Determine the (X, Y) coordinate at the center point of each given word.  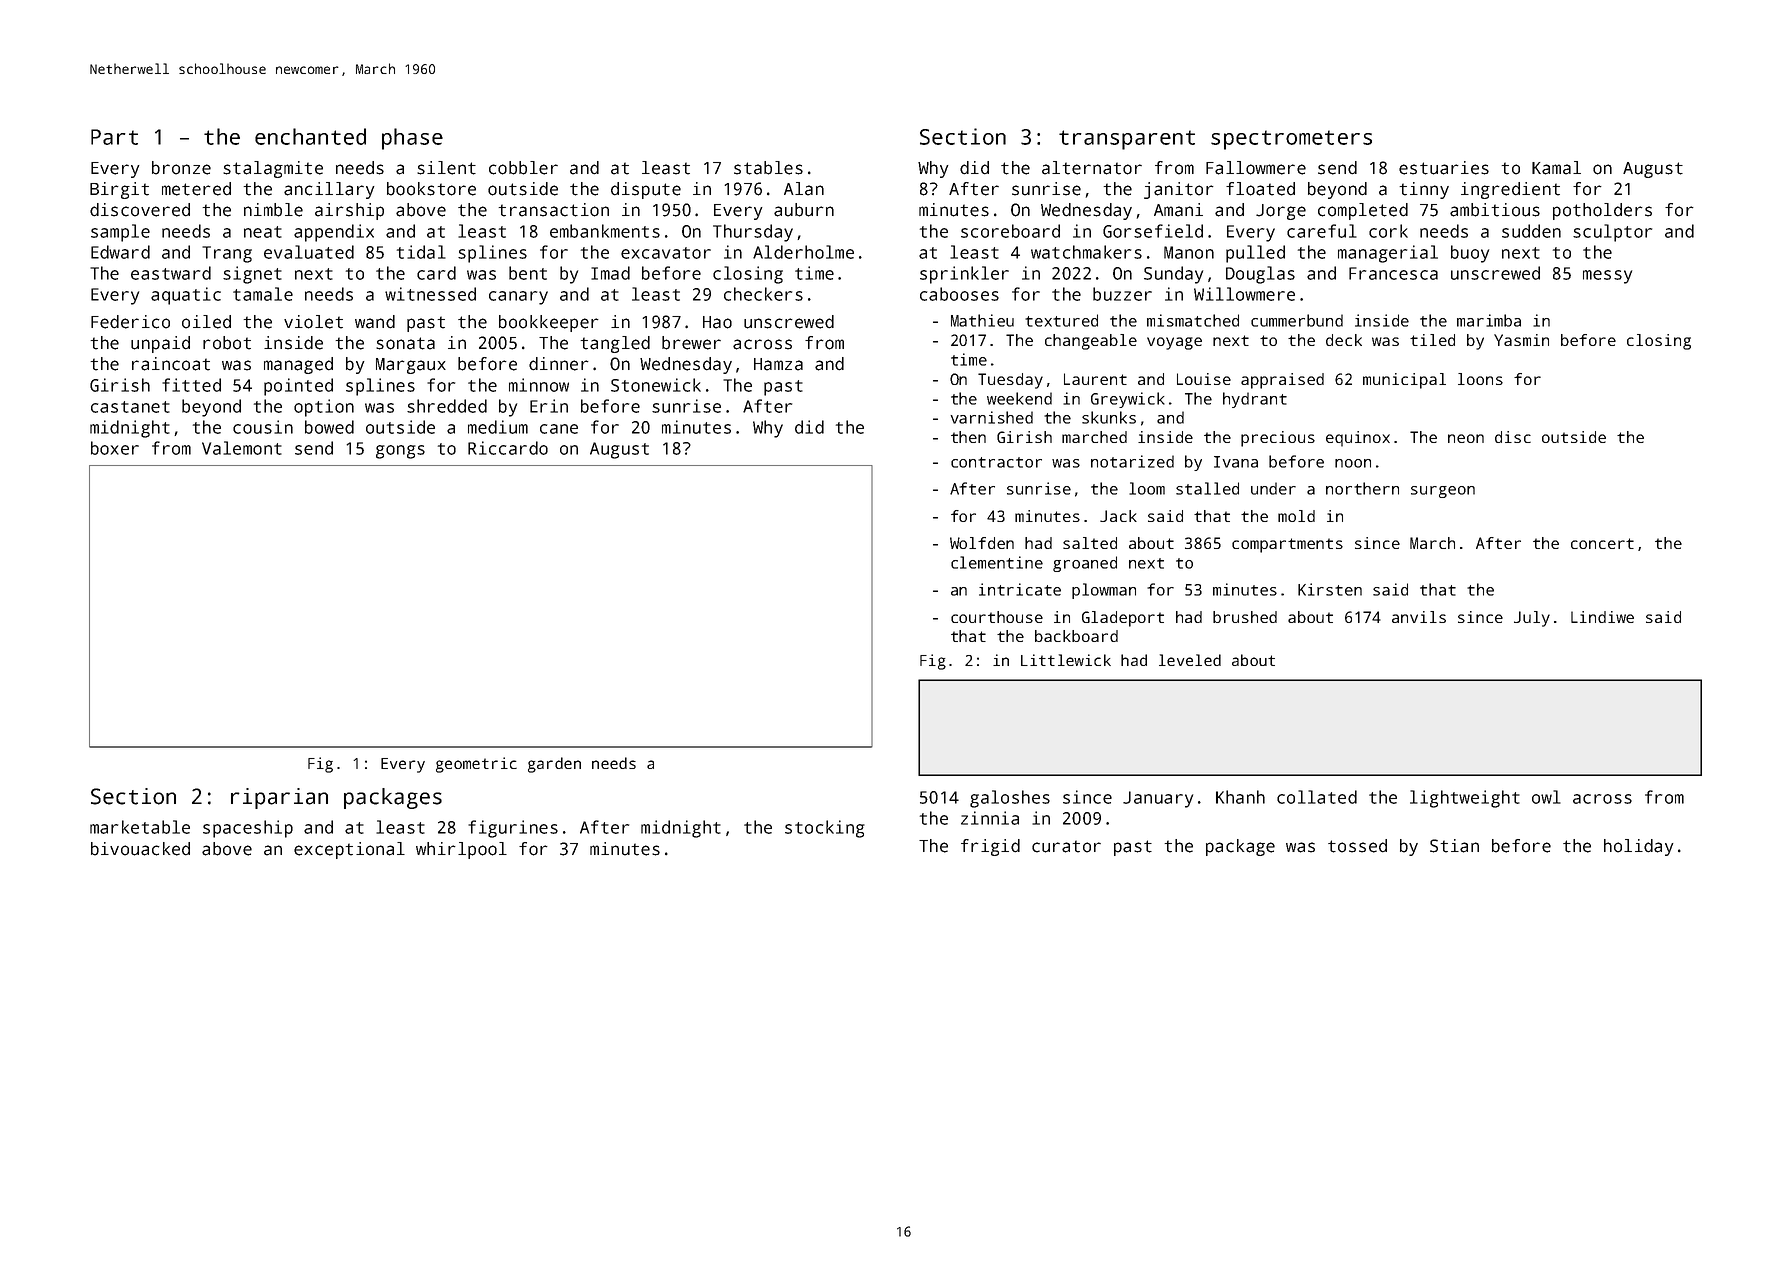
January (1158, 799)
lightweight (1465, 799)
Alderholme (803, 252)
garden (554, 765)
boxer (115, 448)
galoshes (1010, 799)
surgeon (1443, 492)
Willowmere (1244, 294)
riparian (279, 798)
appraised (1282, 381)
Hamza (778, 364)
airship (349, 211)
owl (1546, 797)
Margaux (411, 366)
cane (559, 429)
